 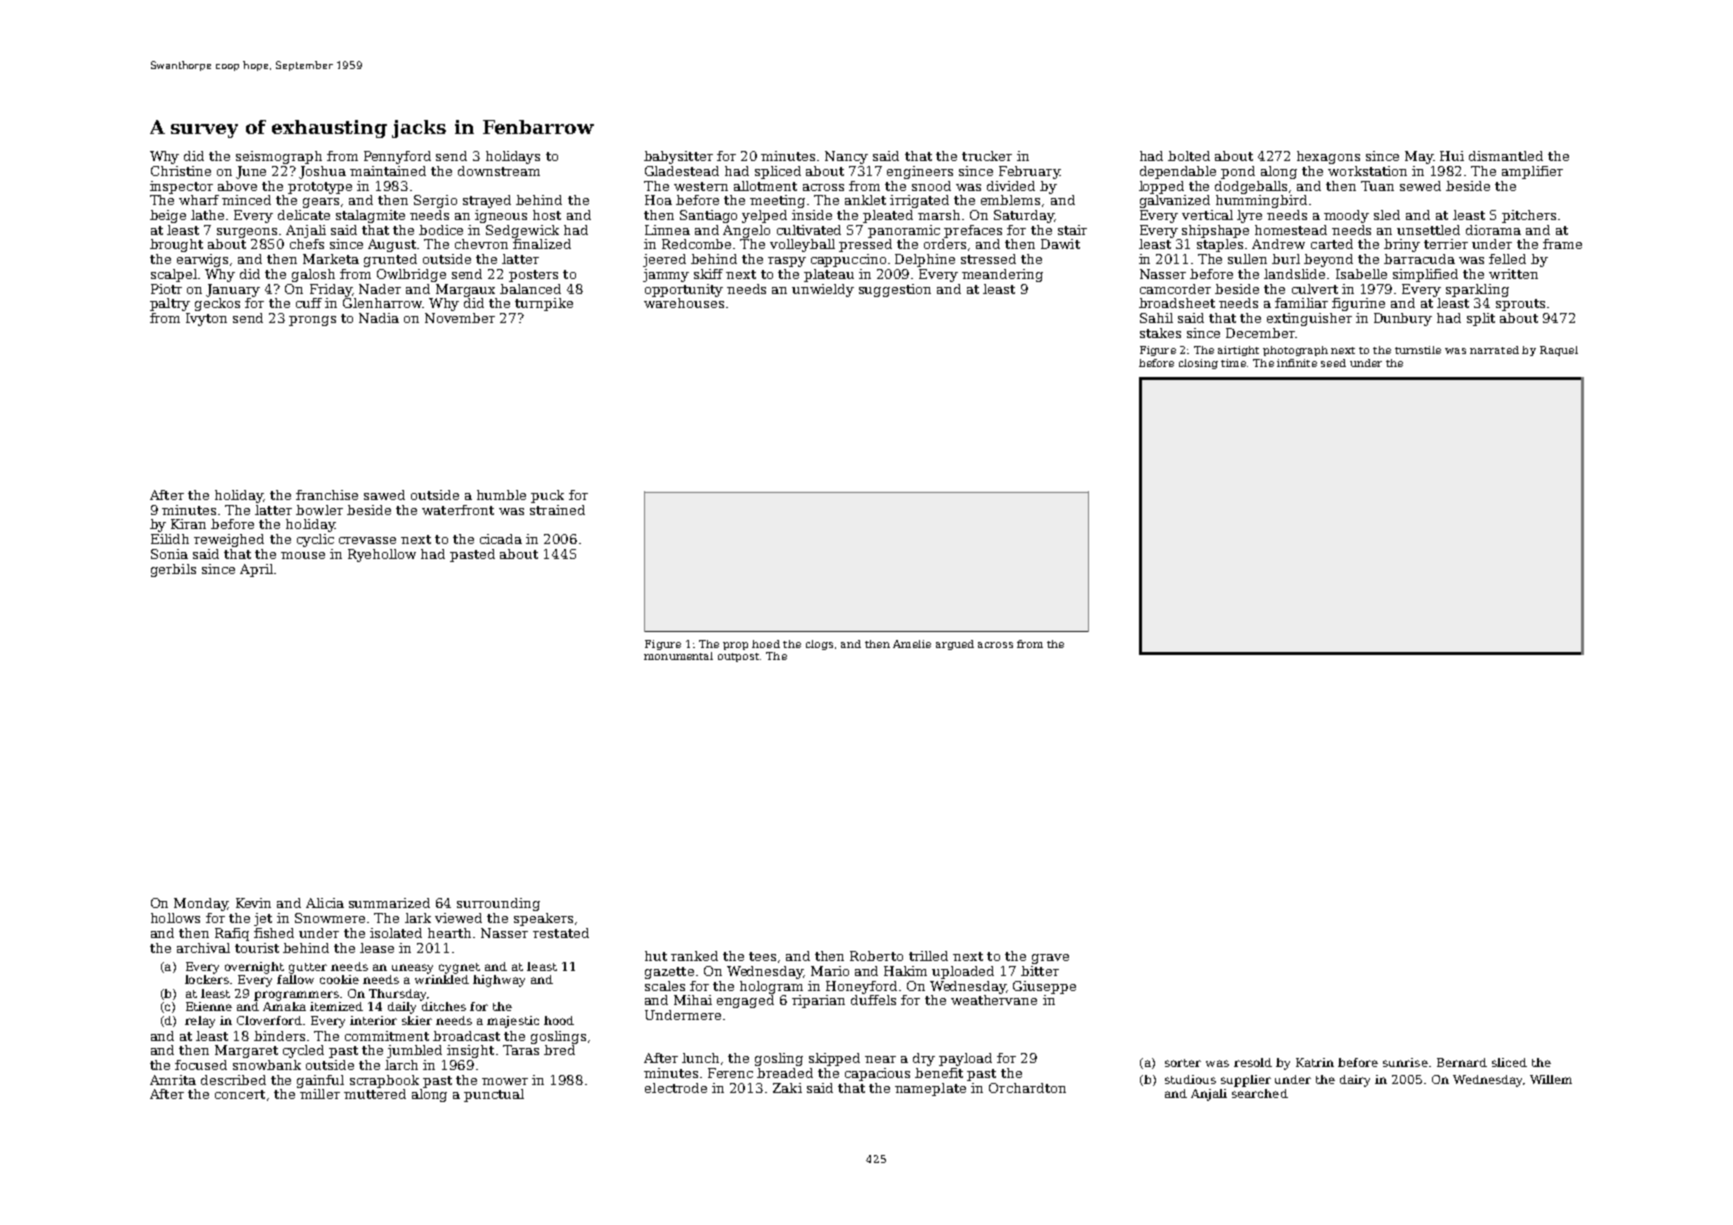 I want to click on broadsheet, so click(x=1177, y=303).
